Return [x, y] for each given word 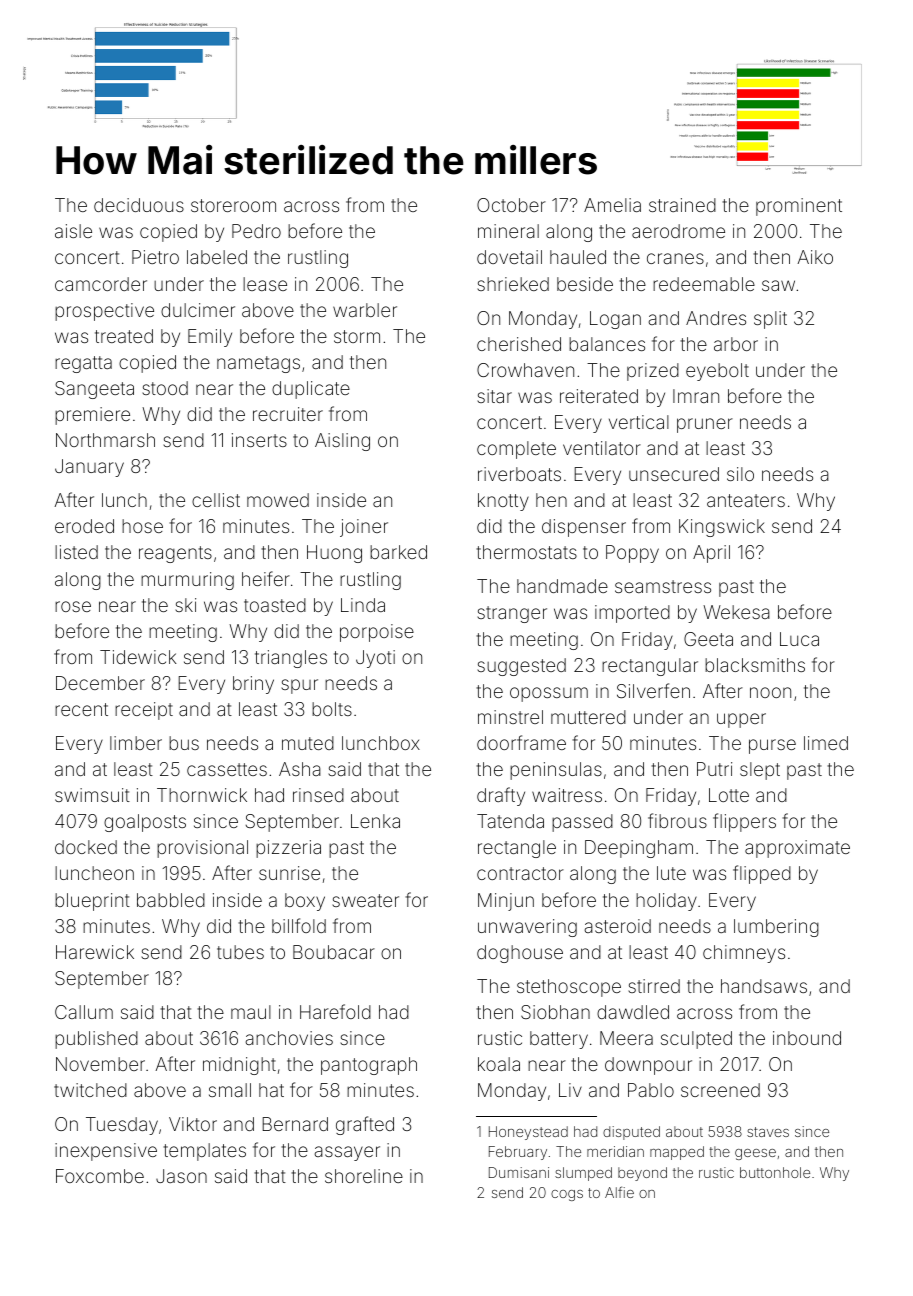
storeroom [233, 205]
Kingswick [722, 528]
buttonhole [775, 1172]
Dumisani [519, 1172]
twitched [90, 1090]
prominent [799, 207]
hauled [578, 257]
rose [73, 606]
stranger [512, 614]
